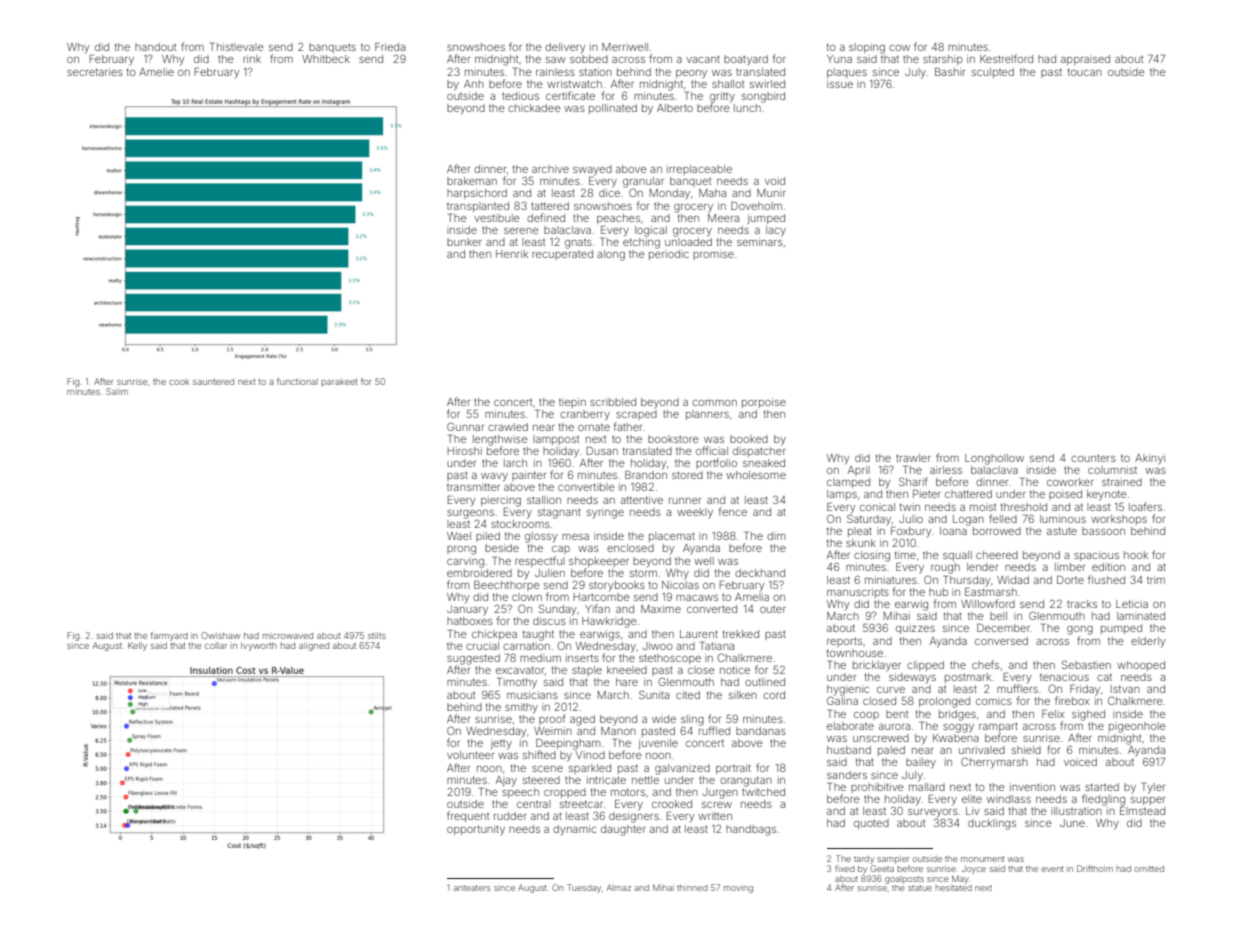 The image size is (1233, 952). I want to click on peony, so click(691, 74).
